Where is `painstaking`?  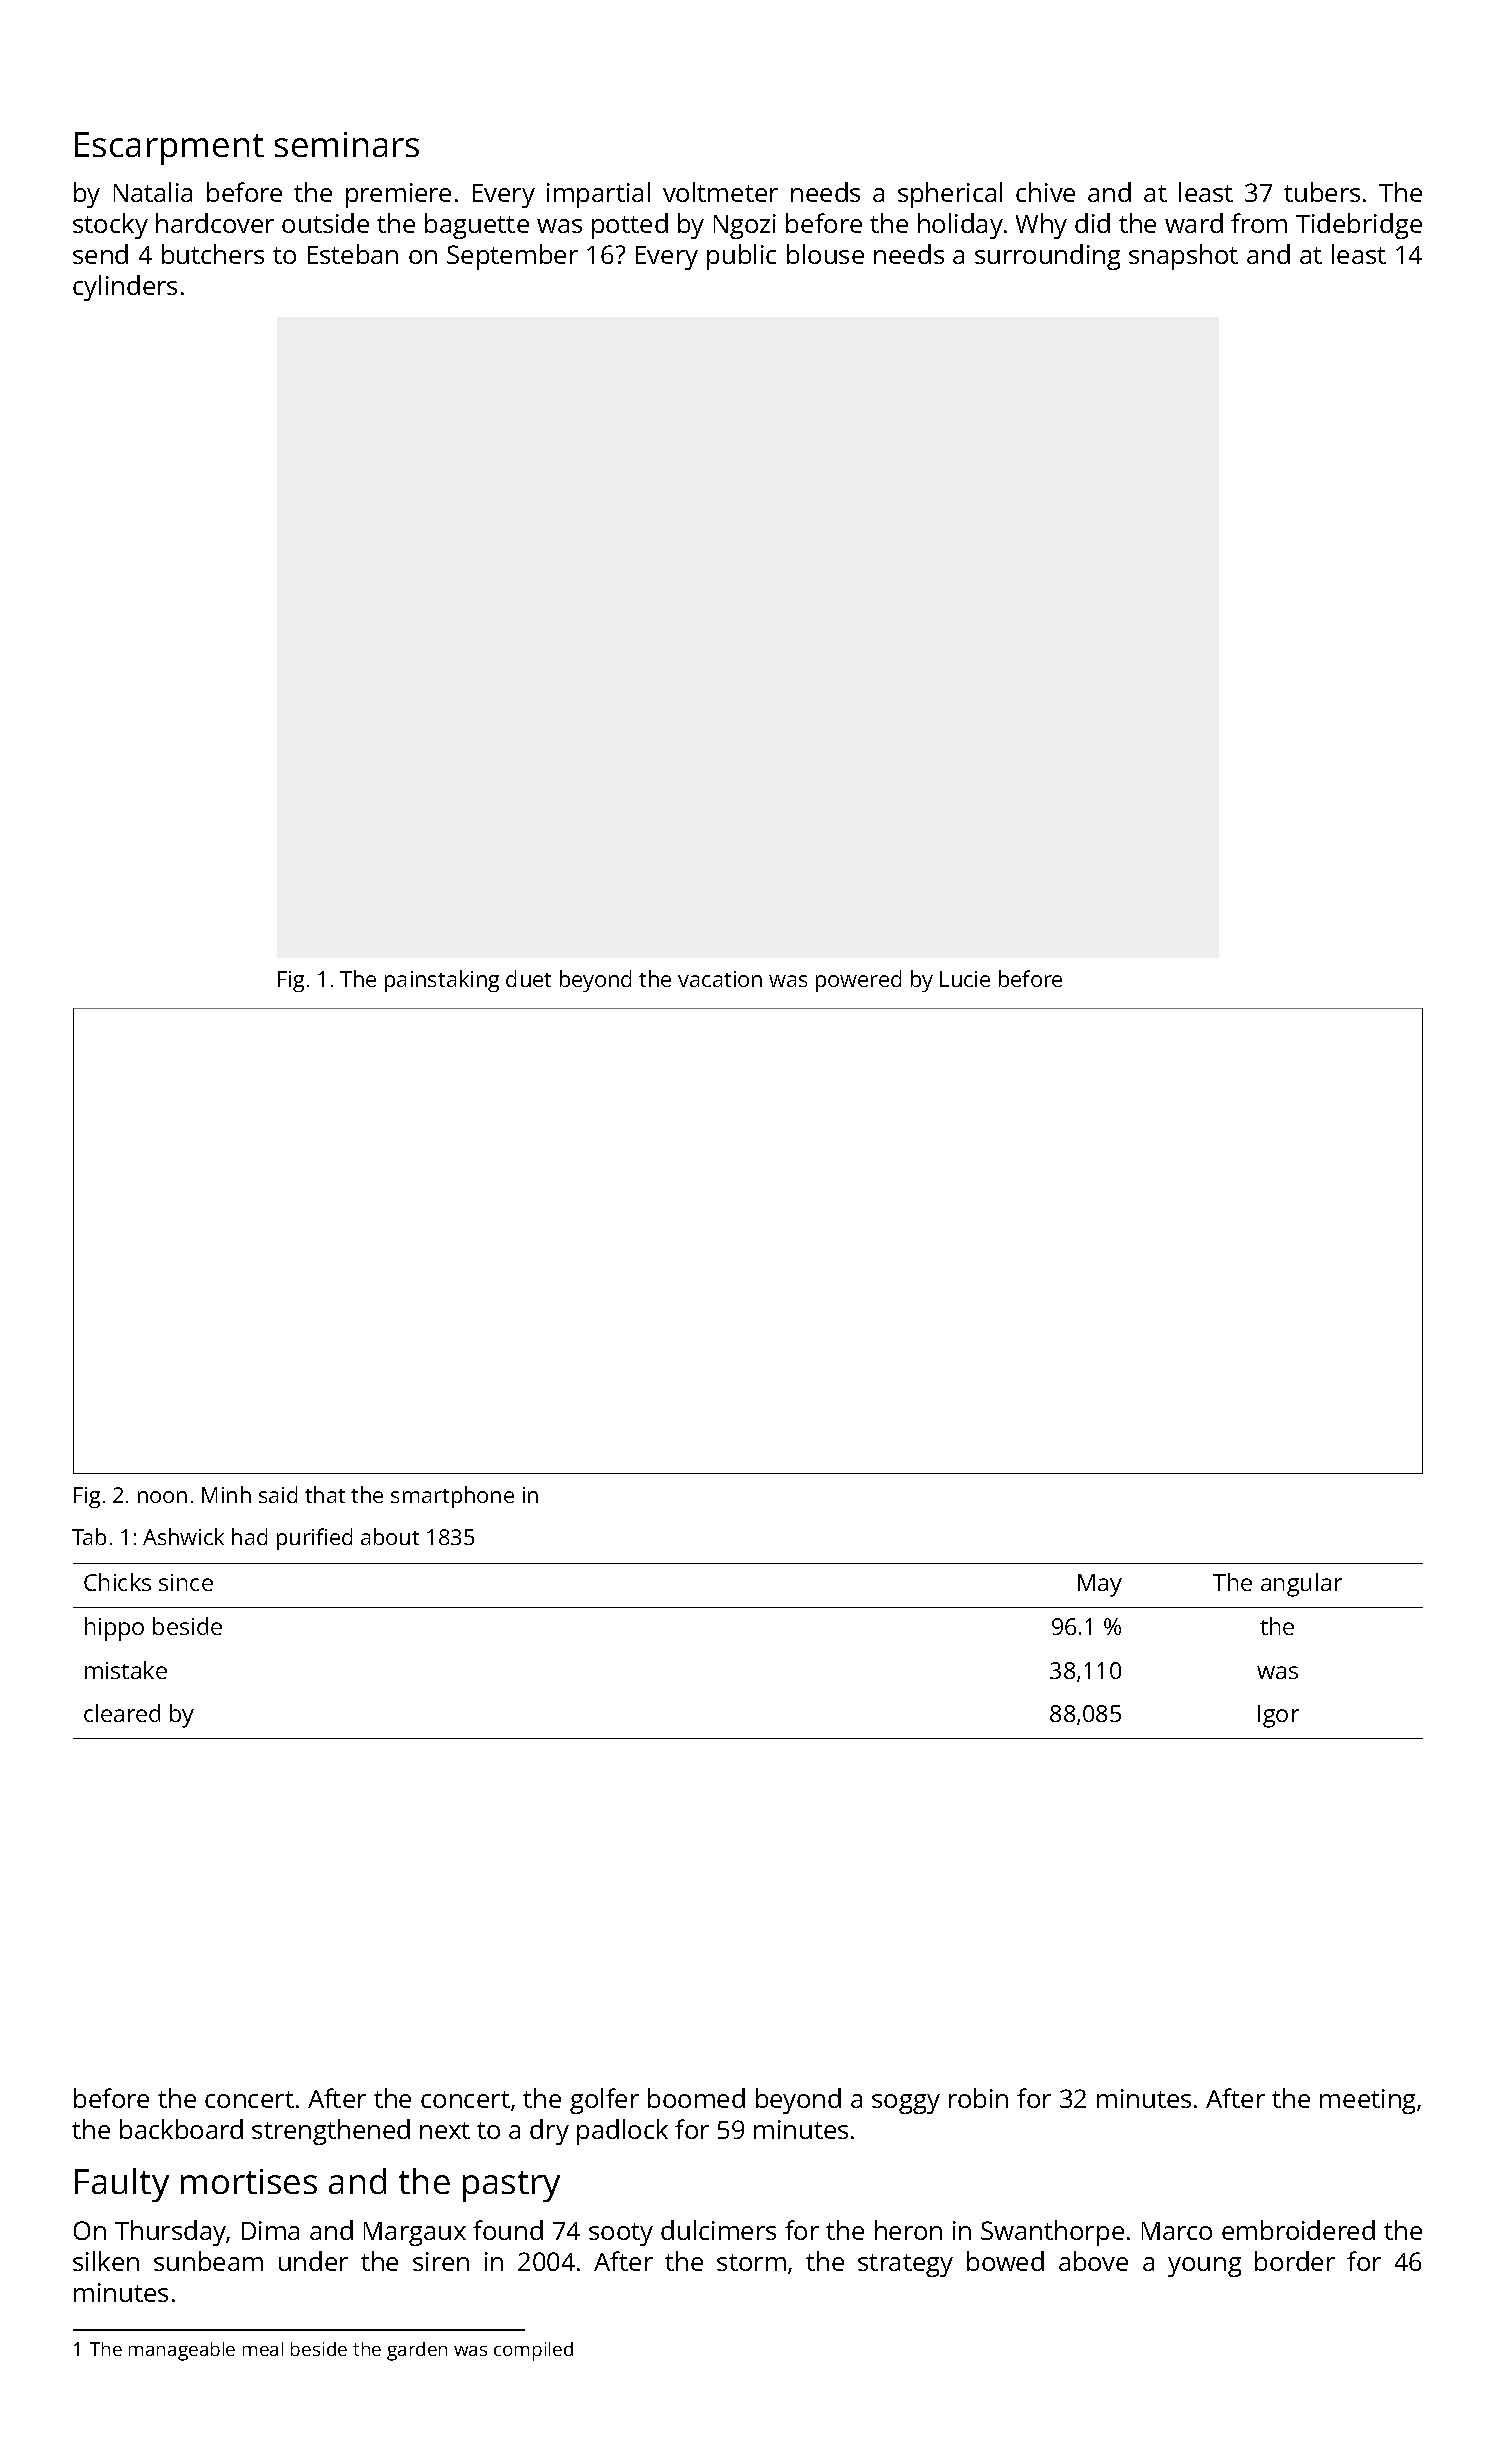 painstaking is located at coordinates (442, 981).
